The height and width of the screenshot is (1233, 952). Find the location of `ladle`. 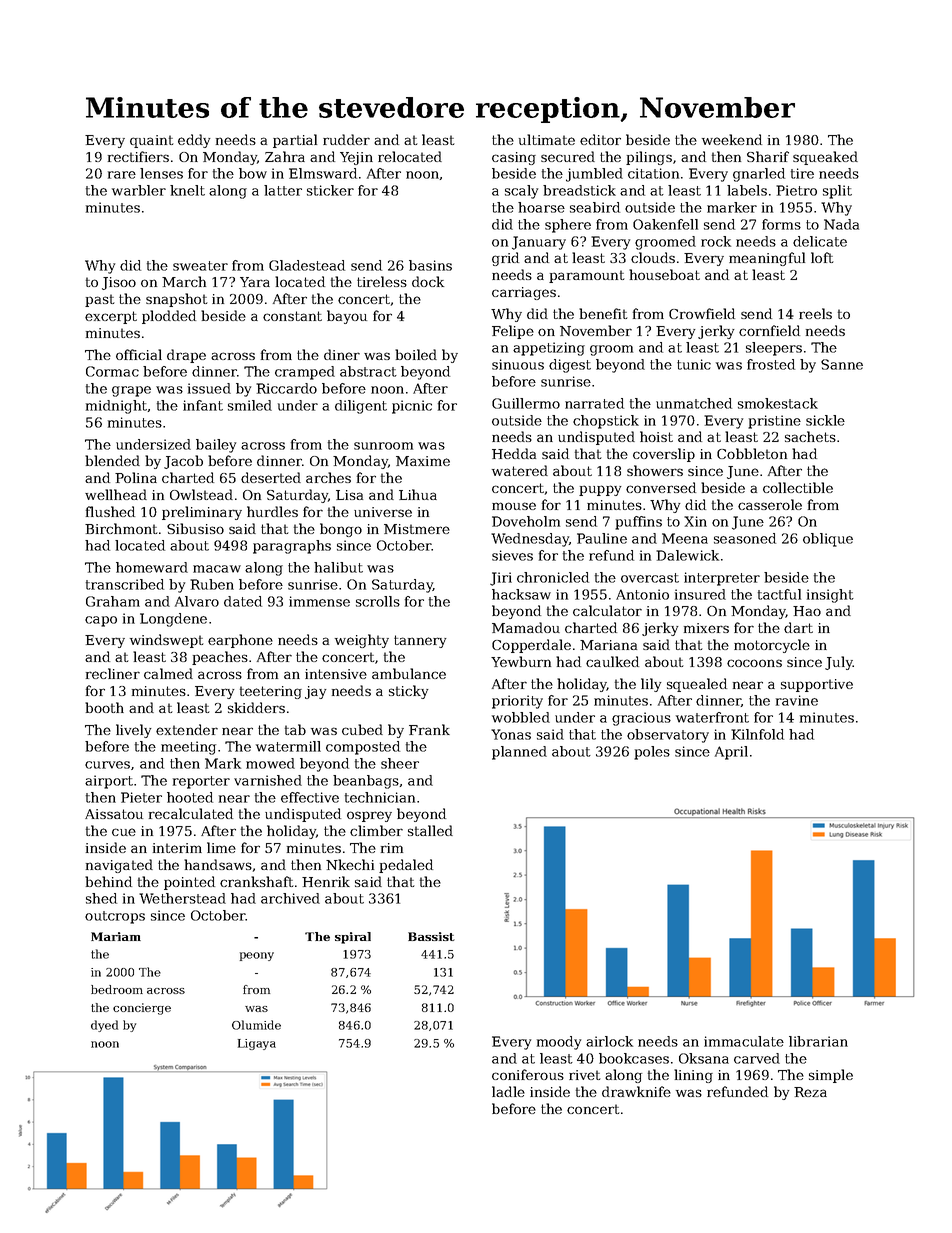

ladle is located at coordinates (508, 1091).
